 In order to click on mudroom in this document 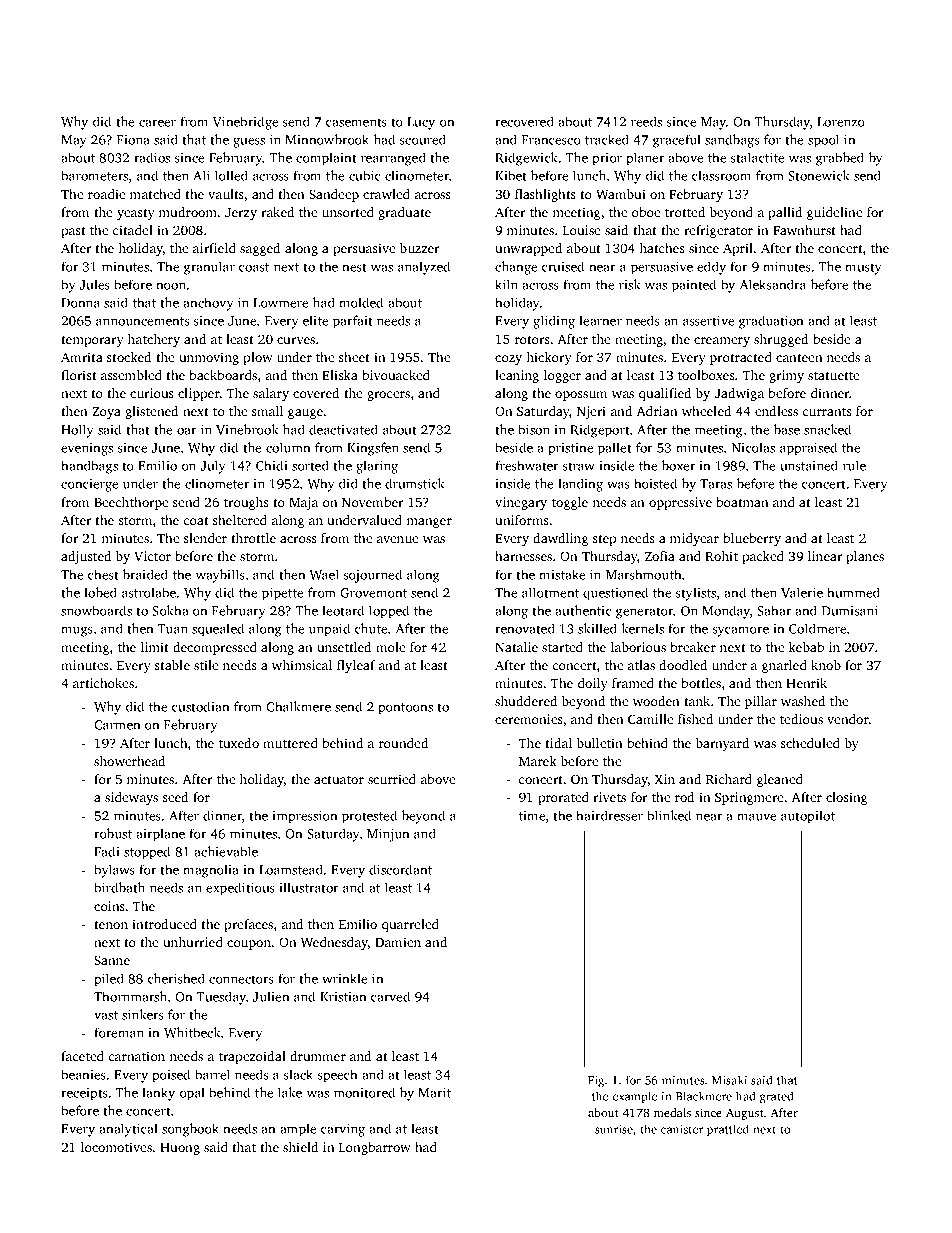, I will do `click(188, 212)`.
